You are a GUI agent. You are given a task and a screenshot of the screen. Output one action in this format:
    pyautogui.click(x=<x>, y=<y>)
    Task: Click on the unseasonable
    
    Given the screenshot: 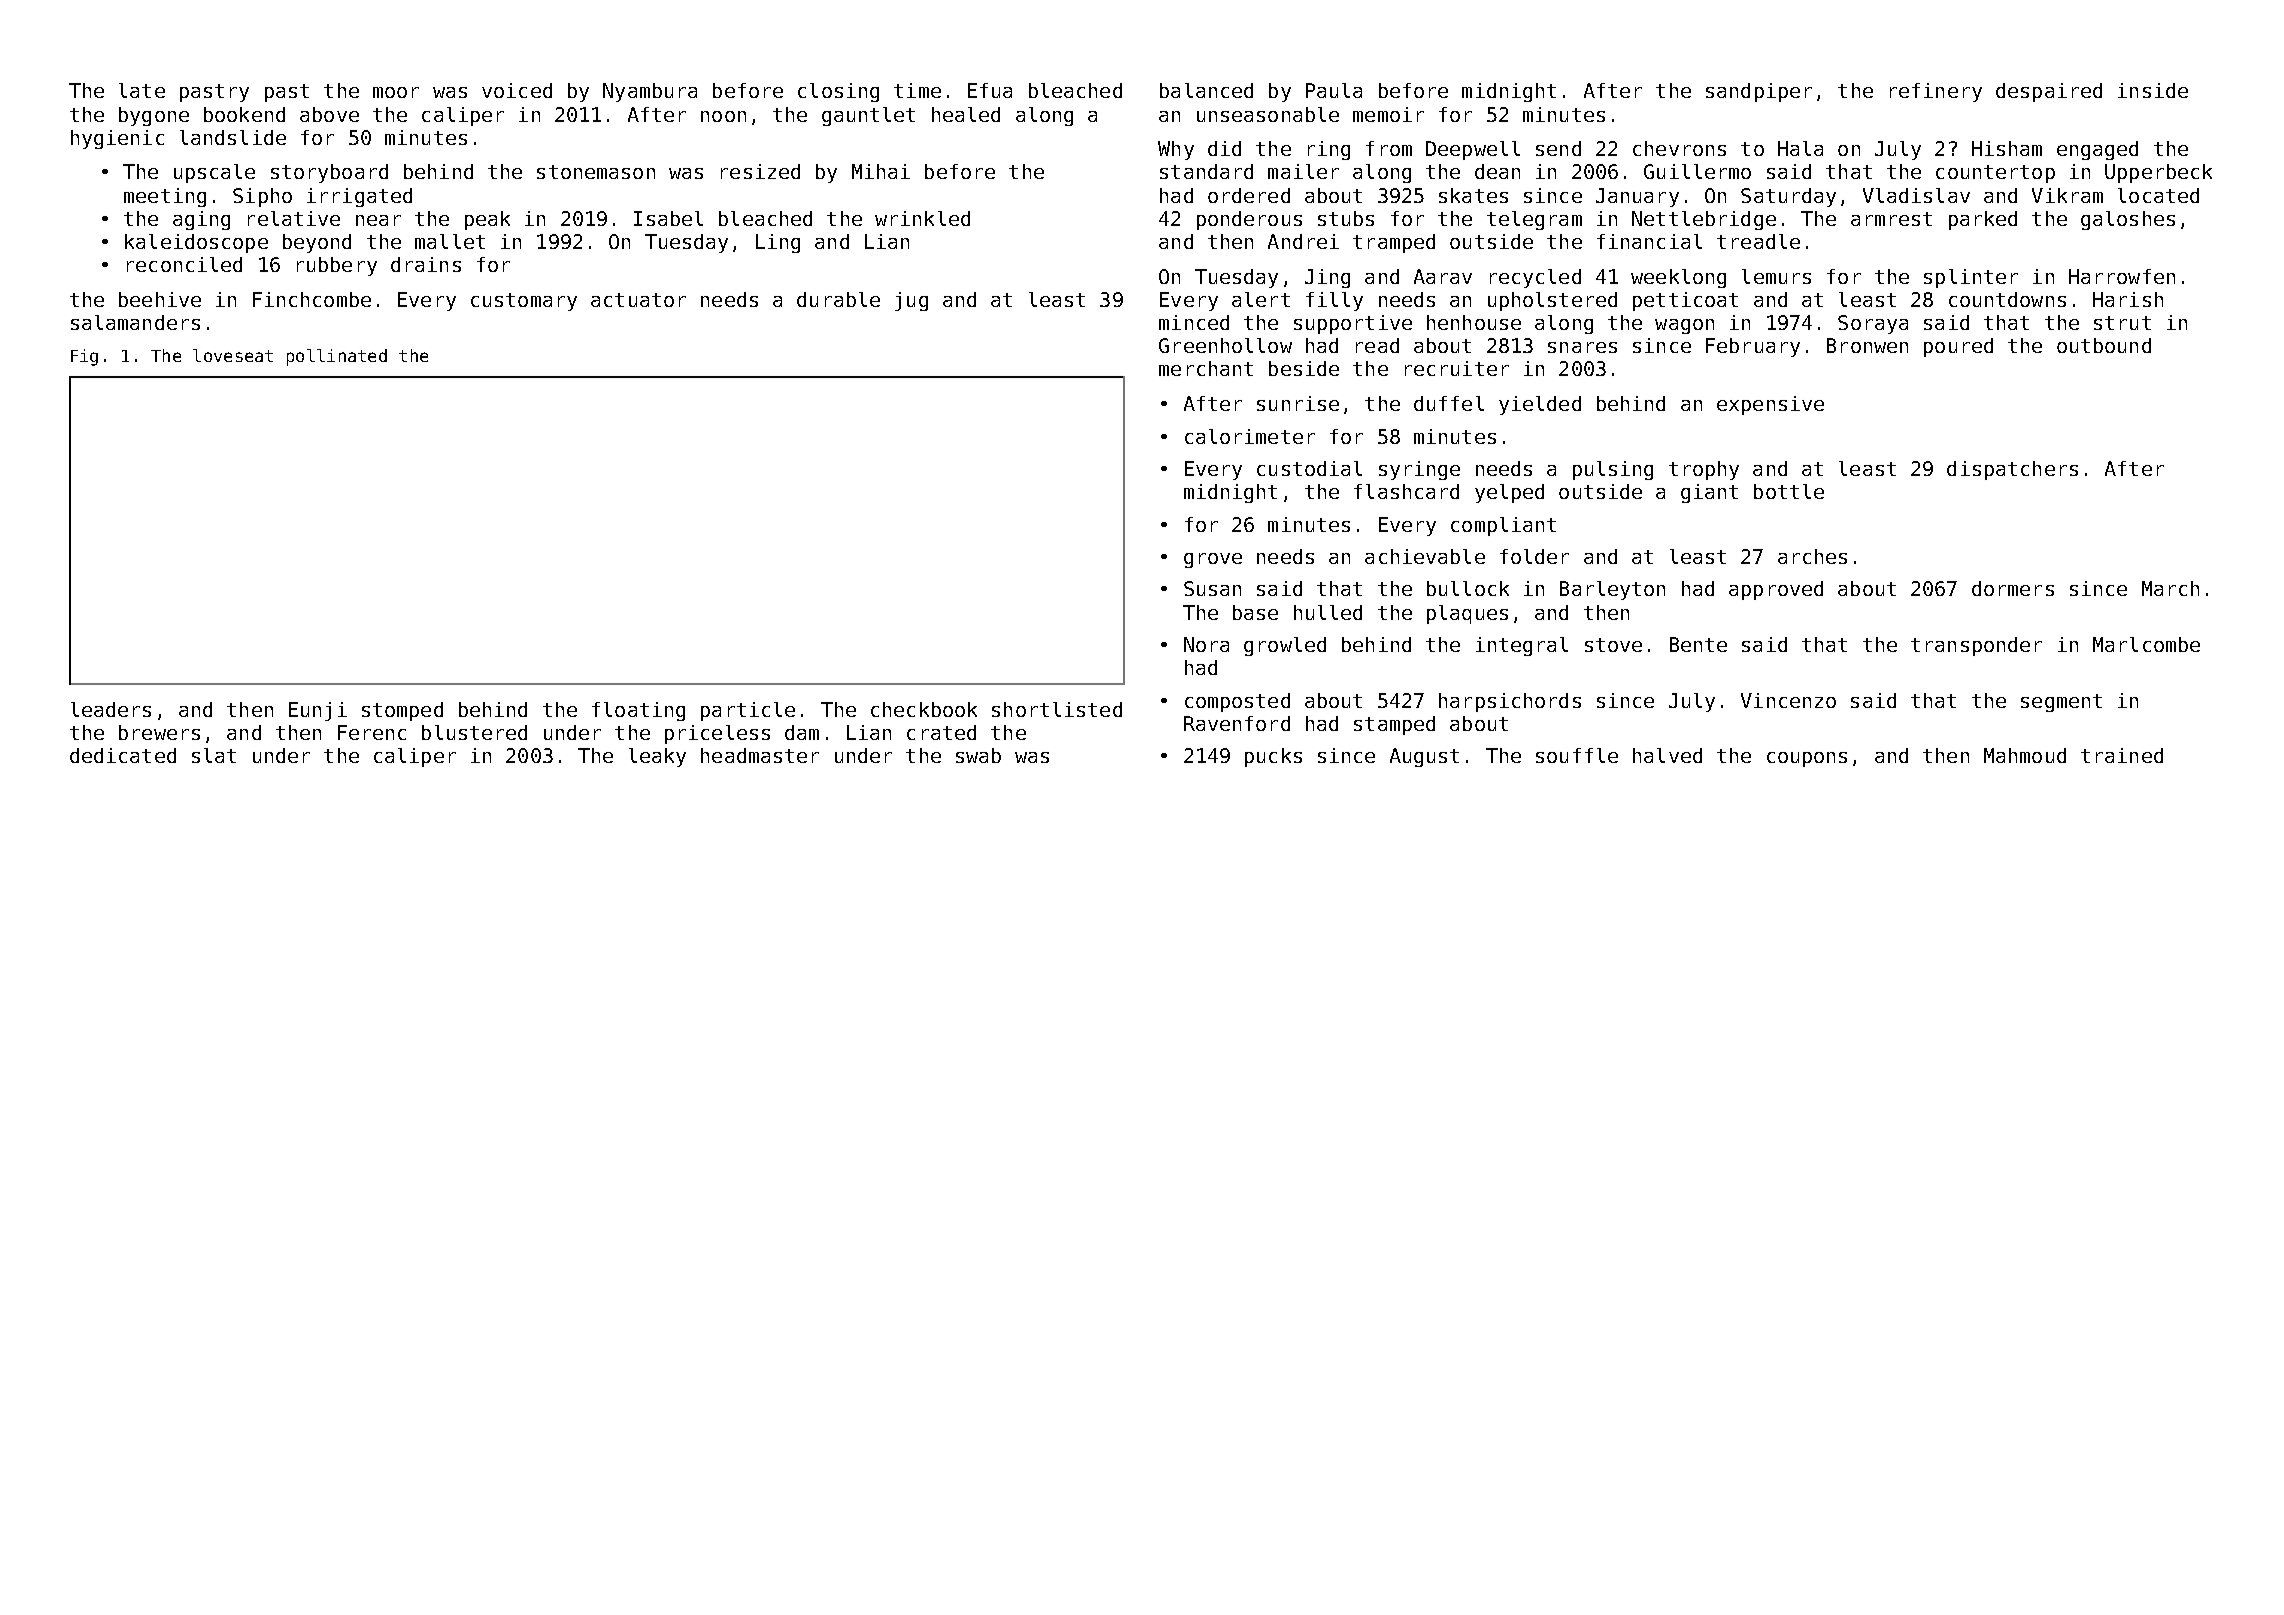 What is the action you would take?
    pyautogui.click(x=1268, y=114)
